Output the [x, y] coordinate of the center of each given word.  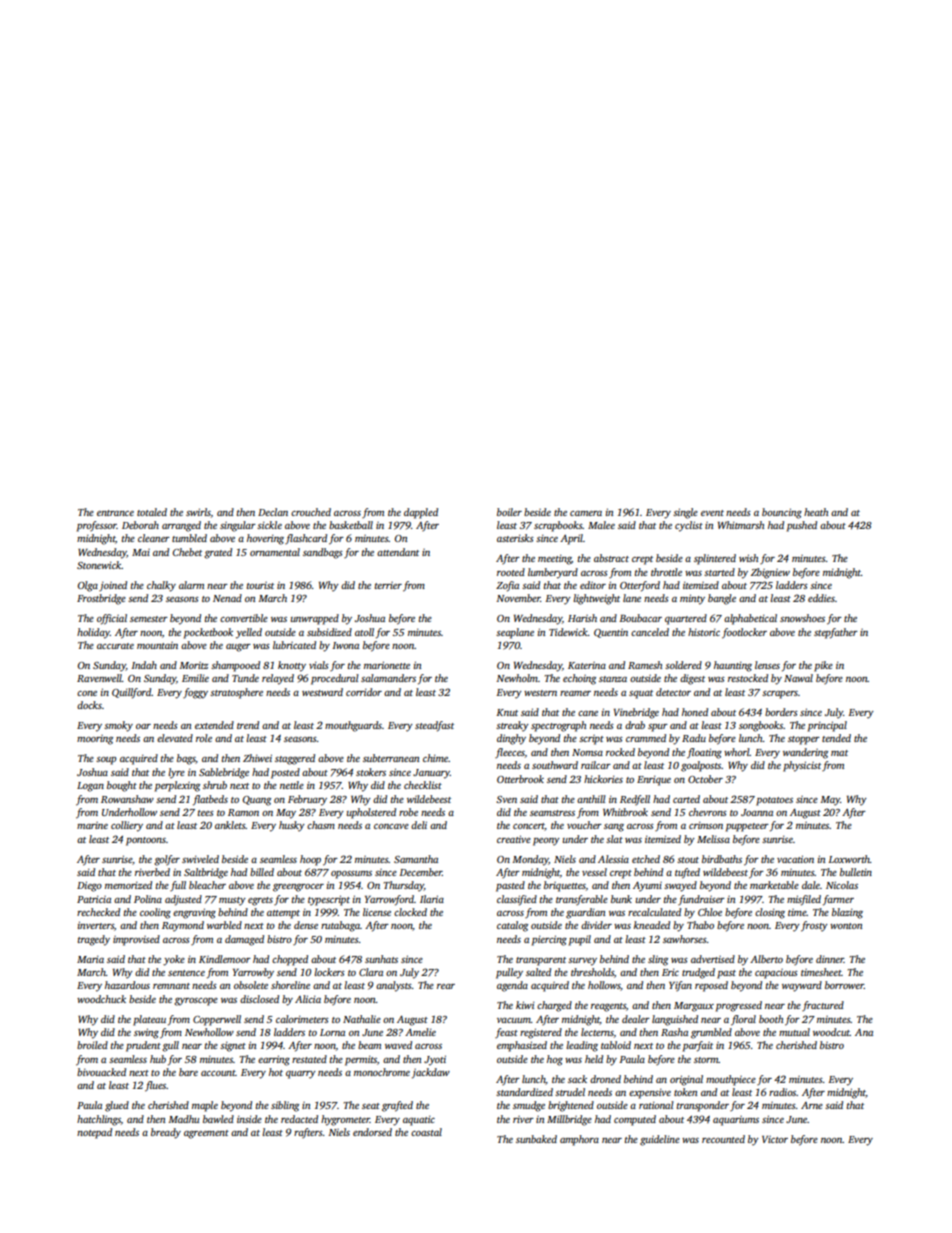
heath [816, 512]
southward [555, 765]
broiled [92, 1045]
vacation [795, 859]
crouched [311, 512]
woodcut [831, 1032]
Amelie [420, 1032]
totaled [152, 512]
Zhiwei [257, 758]
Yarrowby [253, 973]
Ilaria [432, 899]
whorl [737, 752]
